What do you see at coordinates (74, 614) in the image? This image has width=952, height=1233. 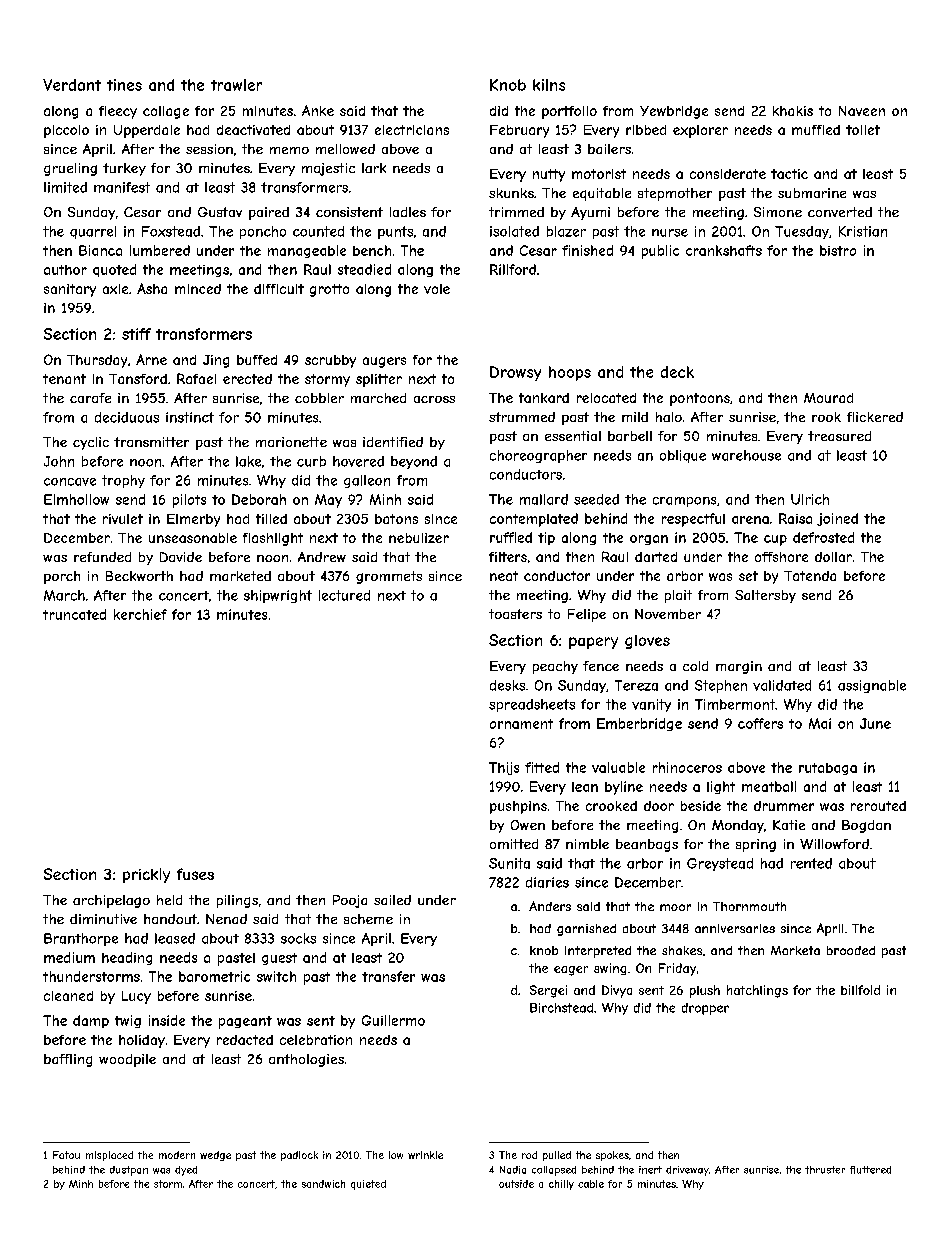 I see `truncated` at bounding box center [74, 614].
